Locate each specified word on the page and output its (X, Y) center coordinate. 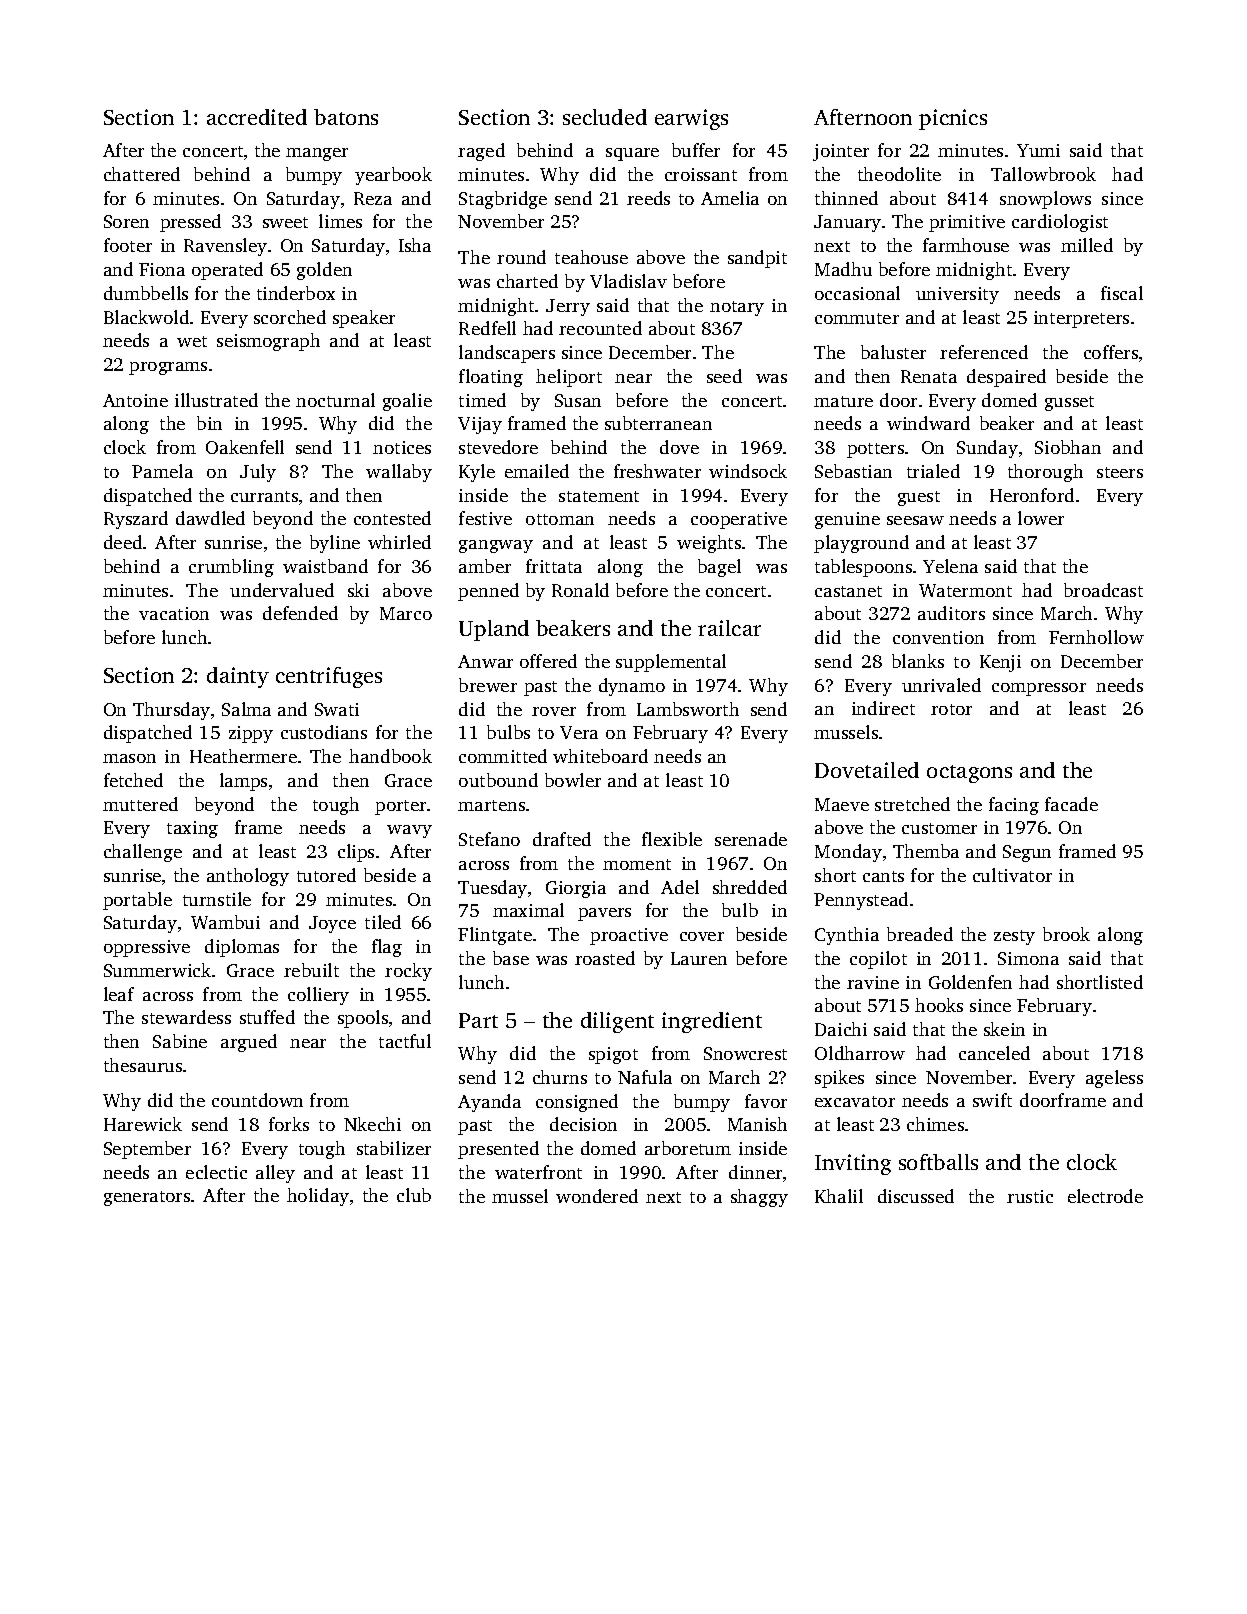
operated (227, 271)
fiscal (1122, 293)
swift (992, 1100)
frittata (554, 566)
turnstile (217, 899)
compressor (1039, 689)
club (414, 1195)
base (511, 958)
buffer (696, 150)
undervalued (282, 590)
